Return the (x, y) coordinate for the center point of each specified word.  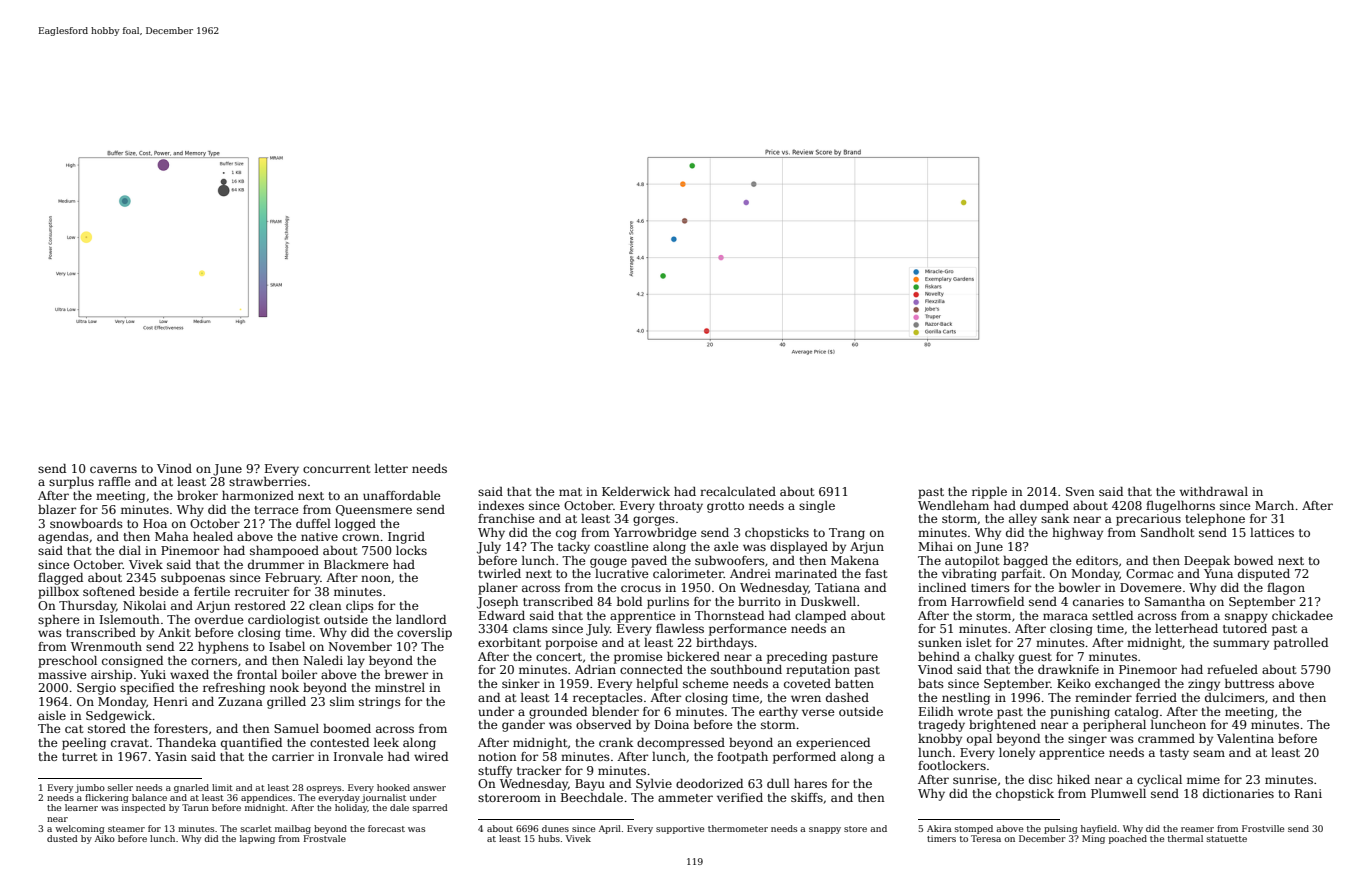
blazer (57, 509)
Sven (1080, 491)
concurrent (336, 469)
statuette (1227, 839)
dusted (62, 838)
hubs (549, 838)
